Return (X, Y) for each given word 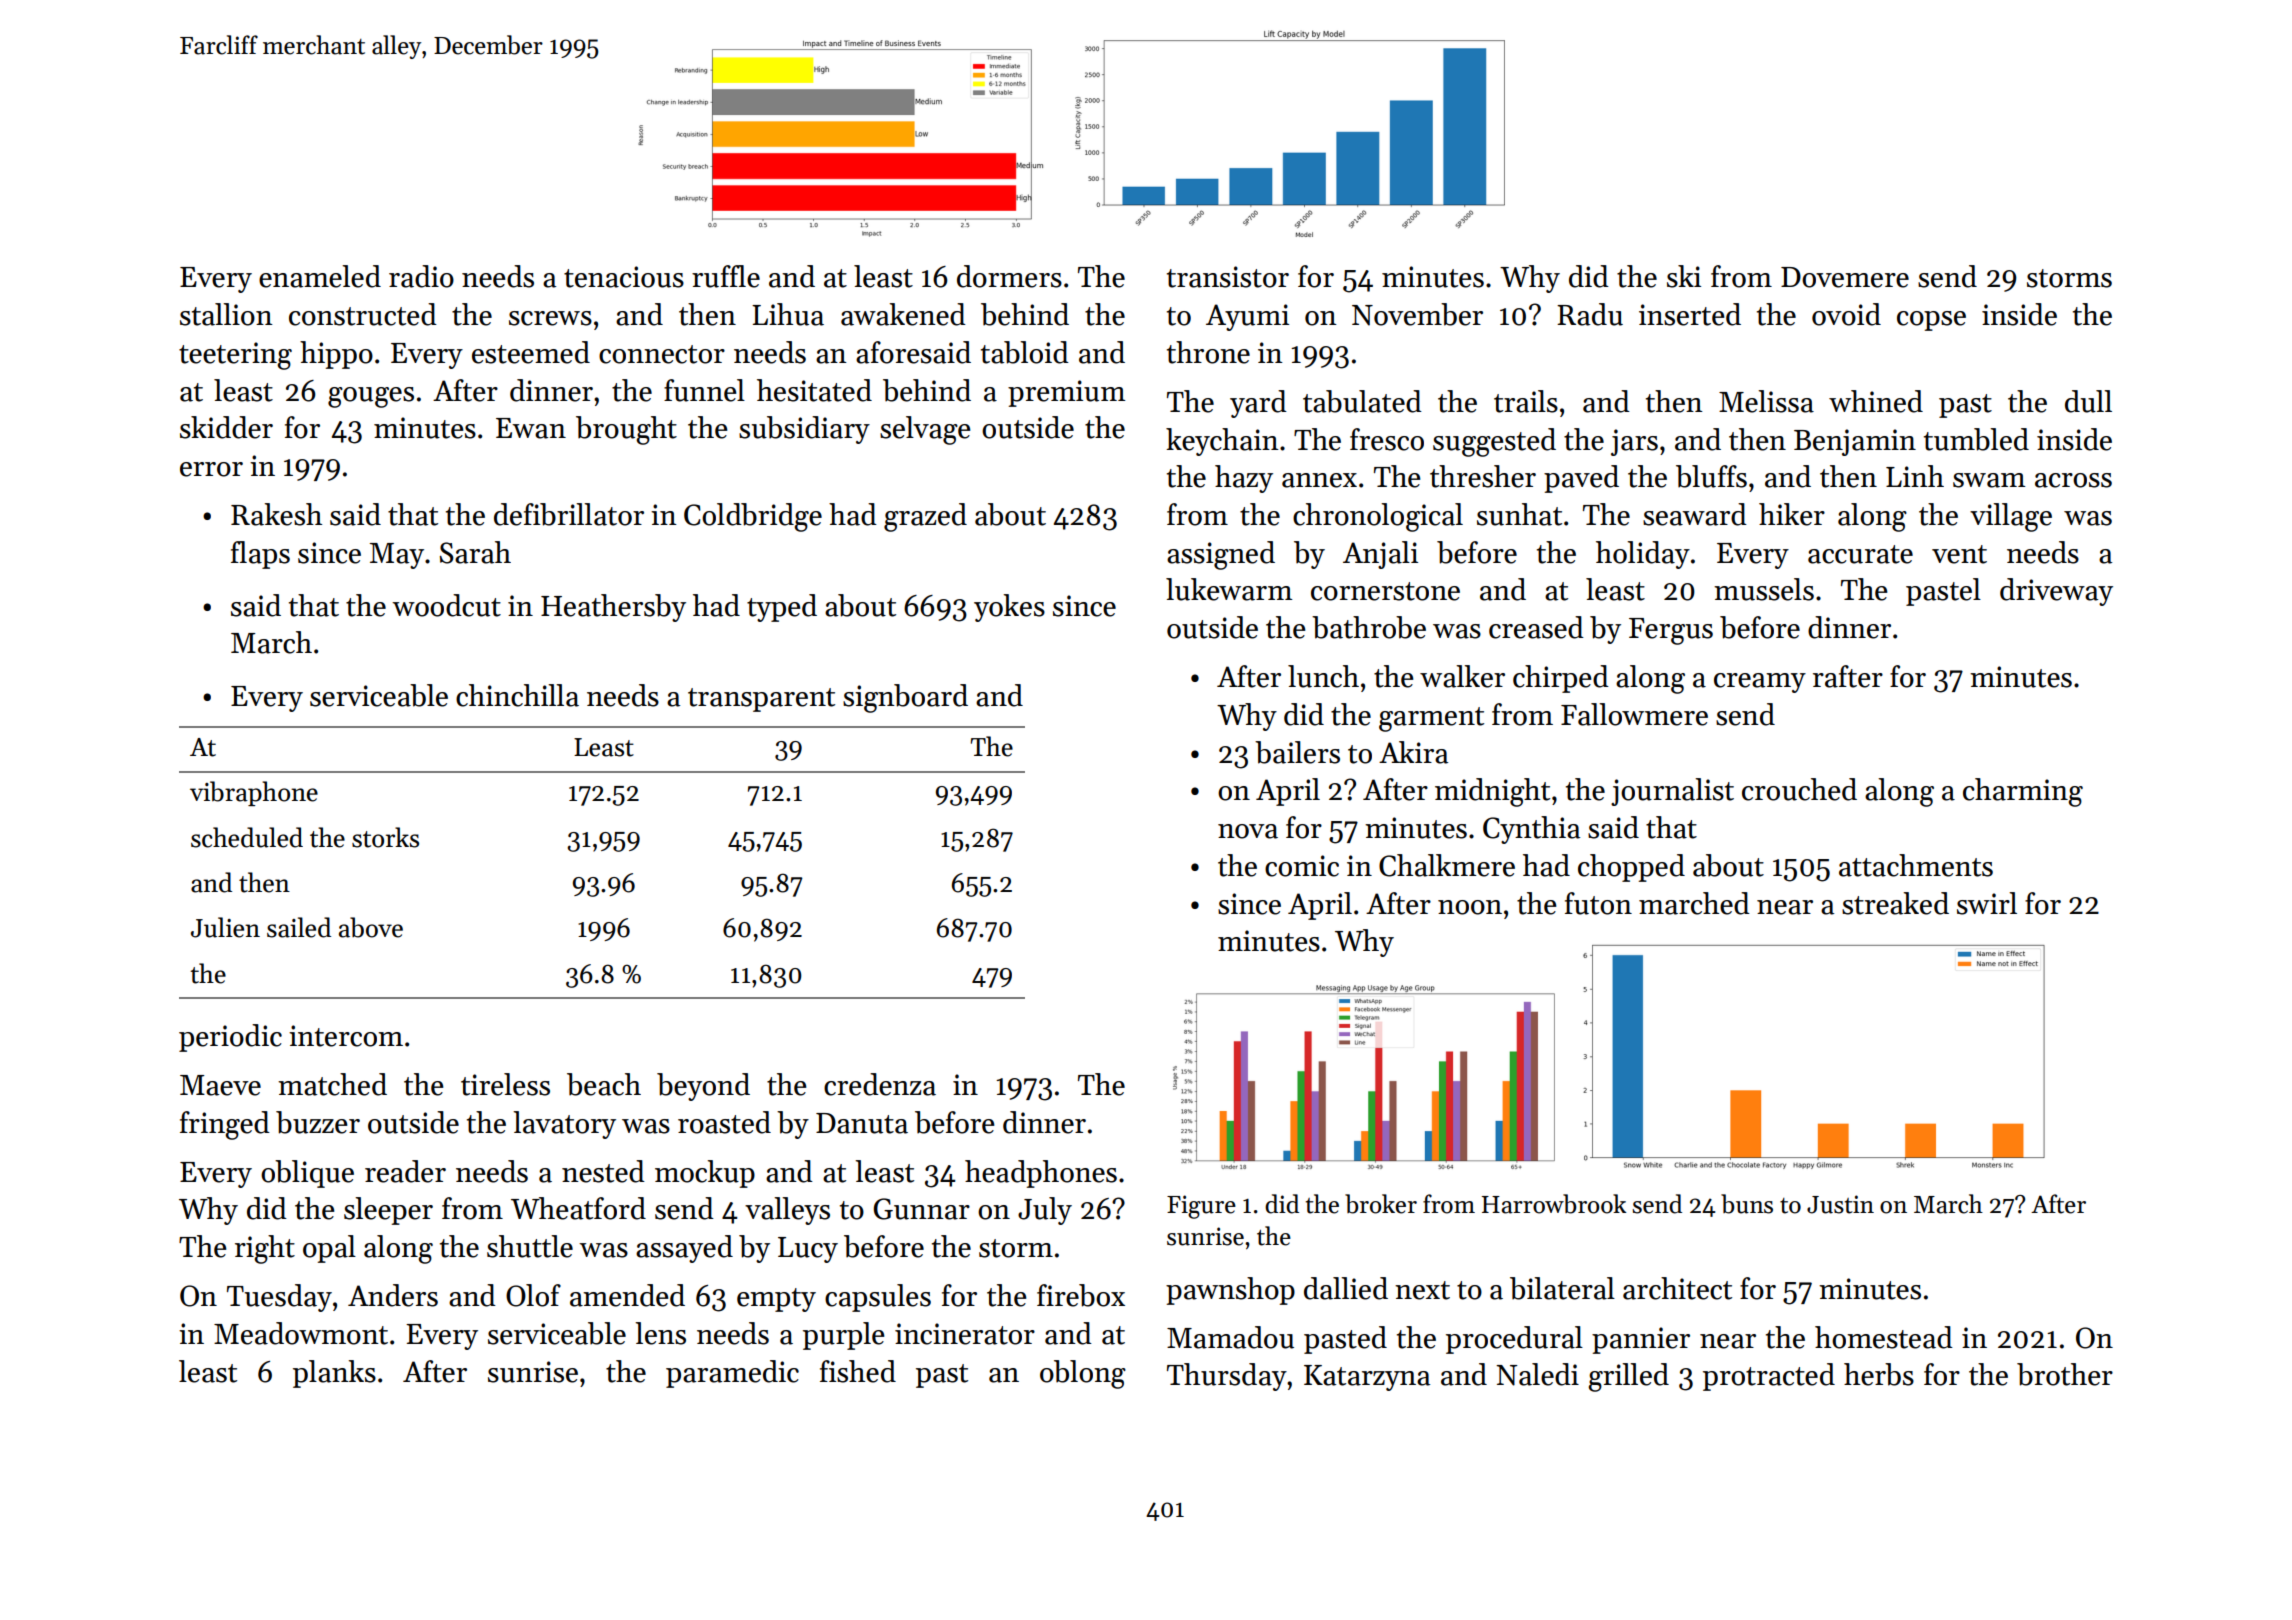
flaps (260, 555)
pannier (1641, 1340)
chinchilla (517, 695)
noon (1470, 907)
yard (1258, 404)
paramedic (732, 1374)
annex (1319, 480)
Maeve (220, 1085)
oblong (1083, 1374)
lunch (1323, 676)
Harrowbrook (1554, 1204)
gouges (371, 397)
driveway (2056, 592)
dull (2088, 401)
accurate (1860, 554)
